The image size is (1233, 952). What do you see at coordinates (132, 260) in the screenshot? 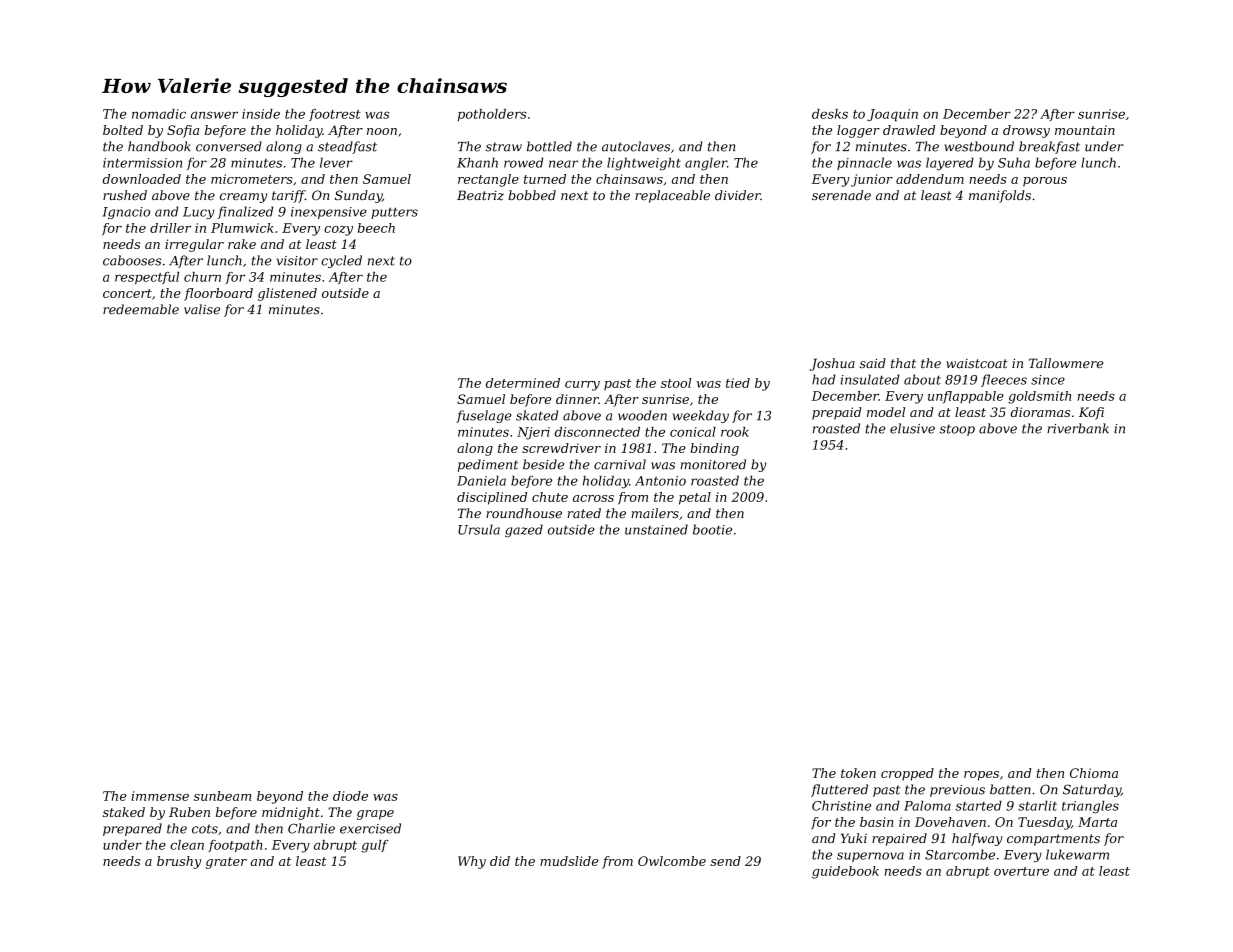
I see `cabooses` at bounding box center [132, 260].
